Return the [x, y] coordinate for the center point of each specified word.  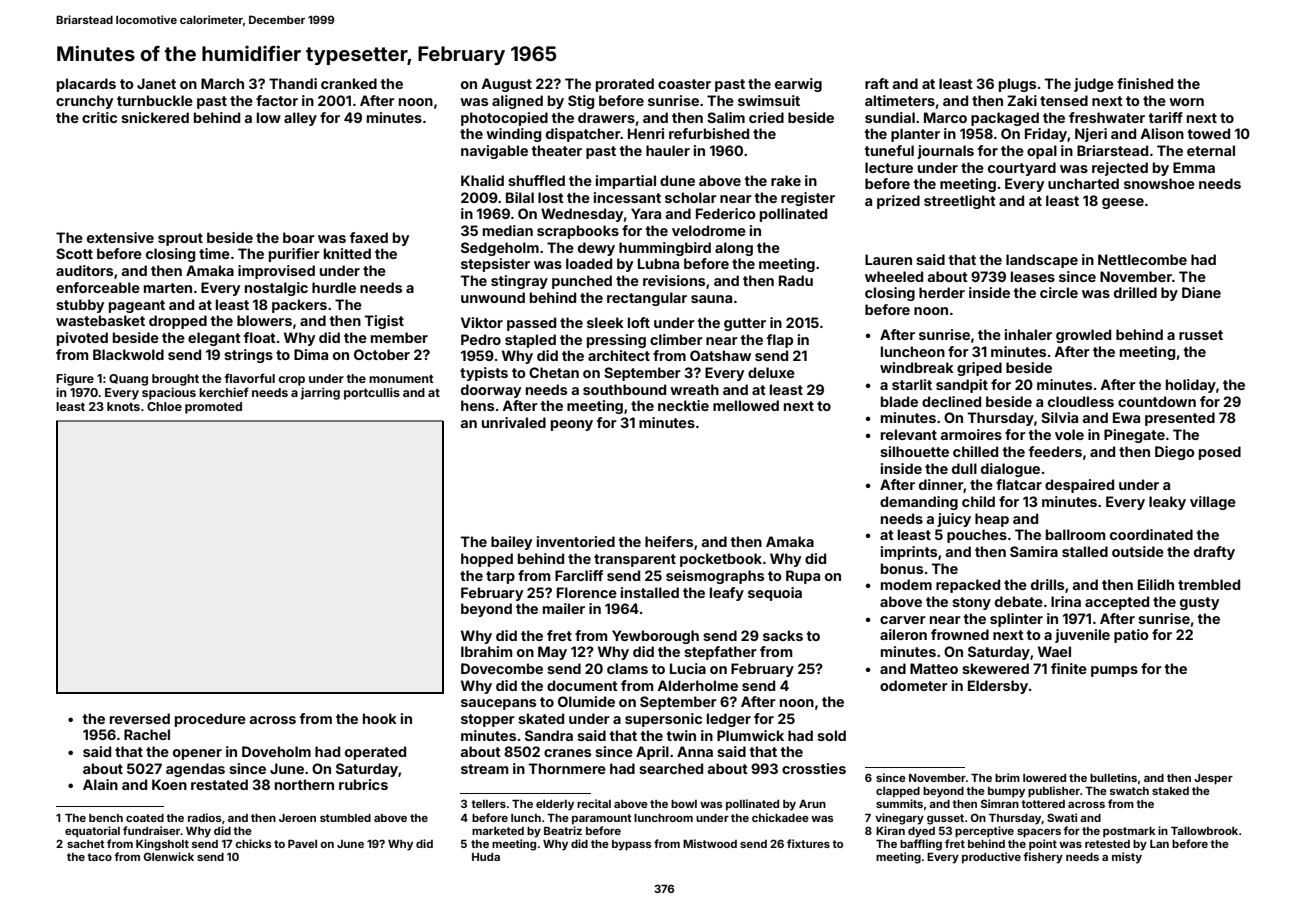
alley [300, 119]
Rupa [803, 577]
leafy [727, 594]
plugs [1017, 85]
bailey [511, 543]
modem [906, 584]
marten [168, 288]
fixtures [808, 843]
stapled [530, 341]
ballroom [1075, 534]
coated [145, 818]
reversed [140, 718]
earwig [798, 85]
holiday [1191, 386]
